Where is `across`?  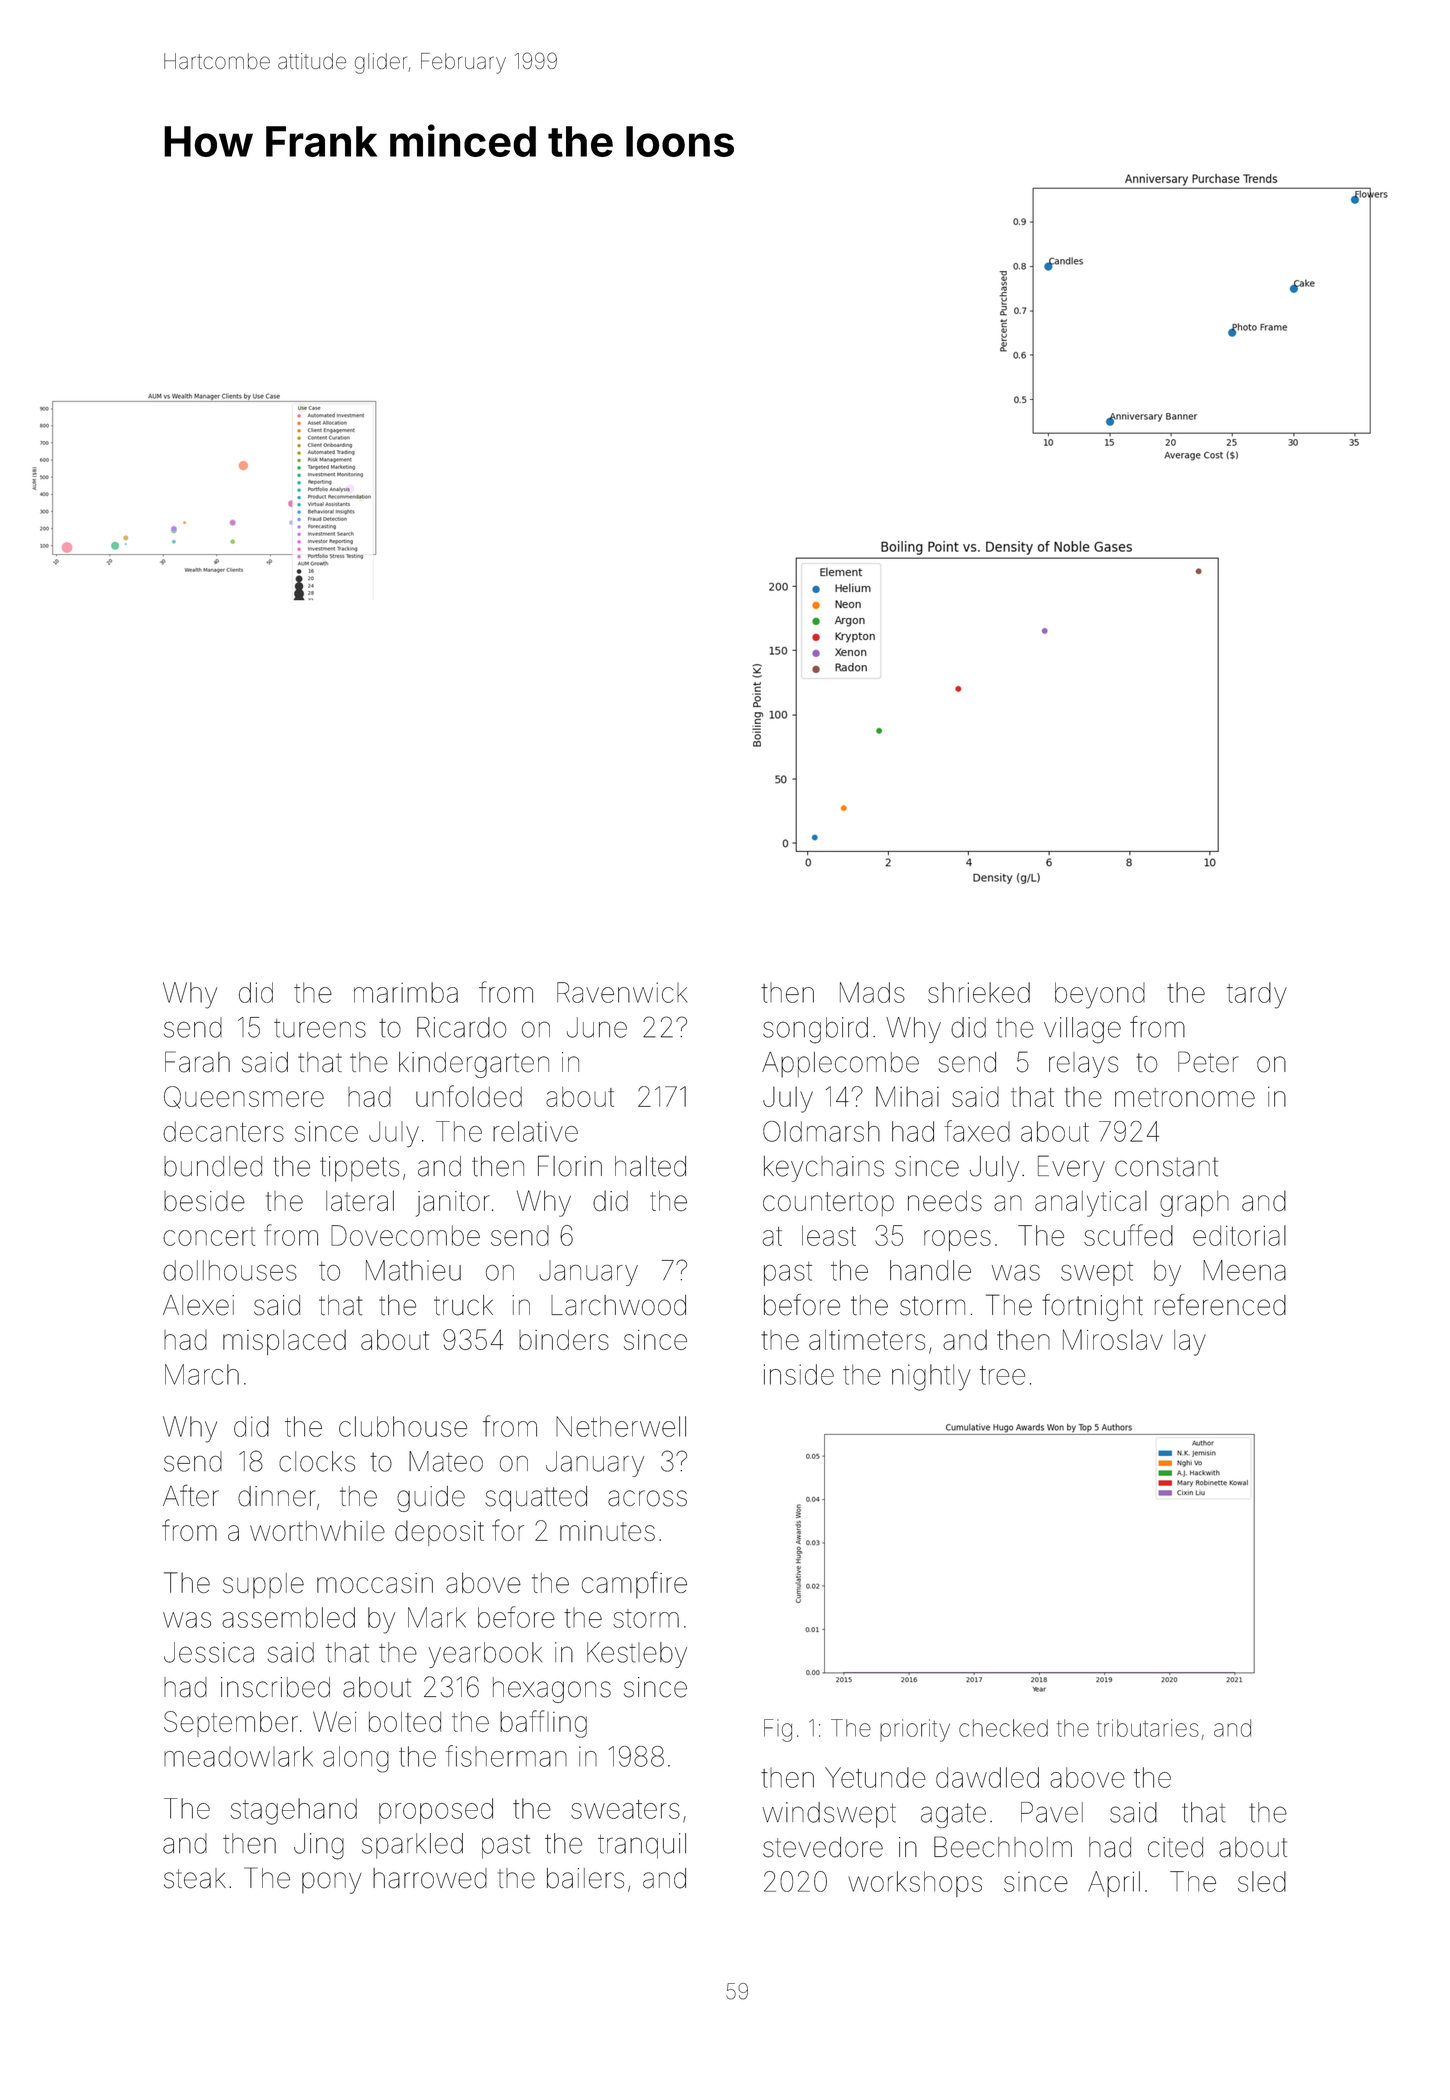 across is located at coordinates (647, 1498).
